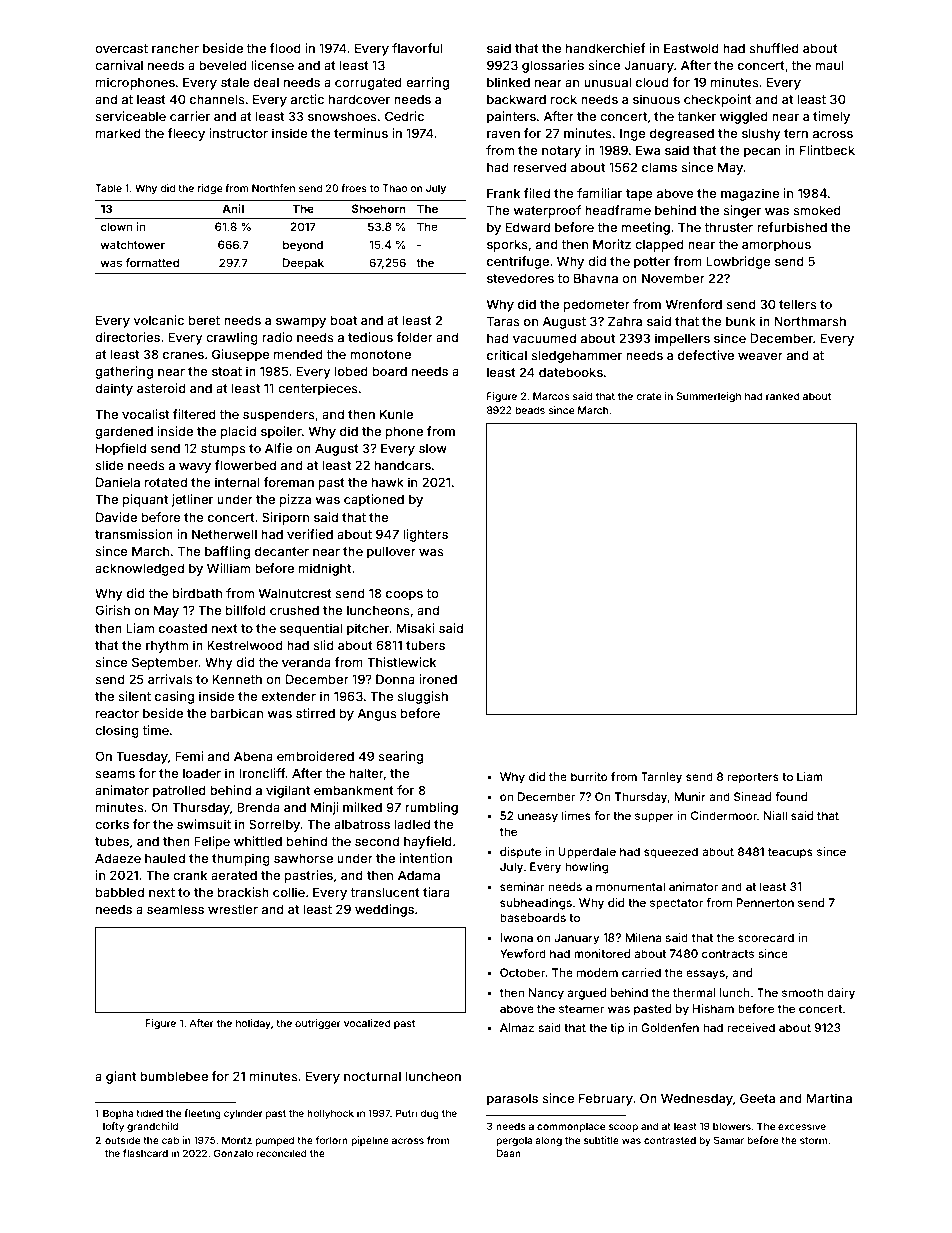 The width and height of the screenshot is (952, 1233). I want to click on Angus, so click(377, 714).
